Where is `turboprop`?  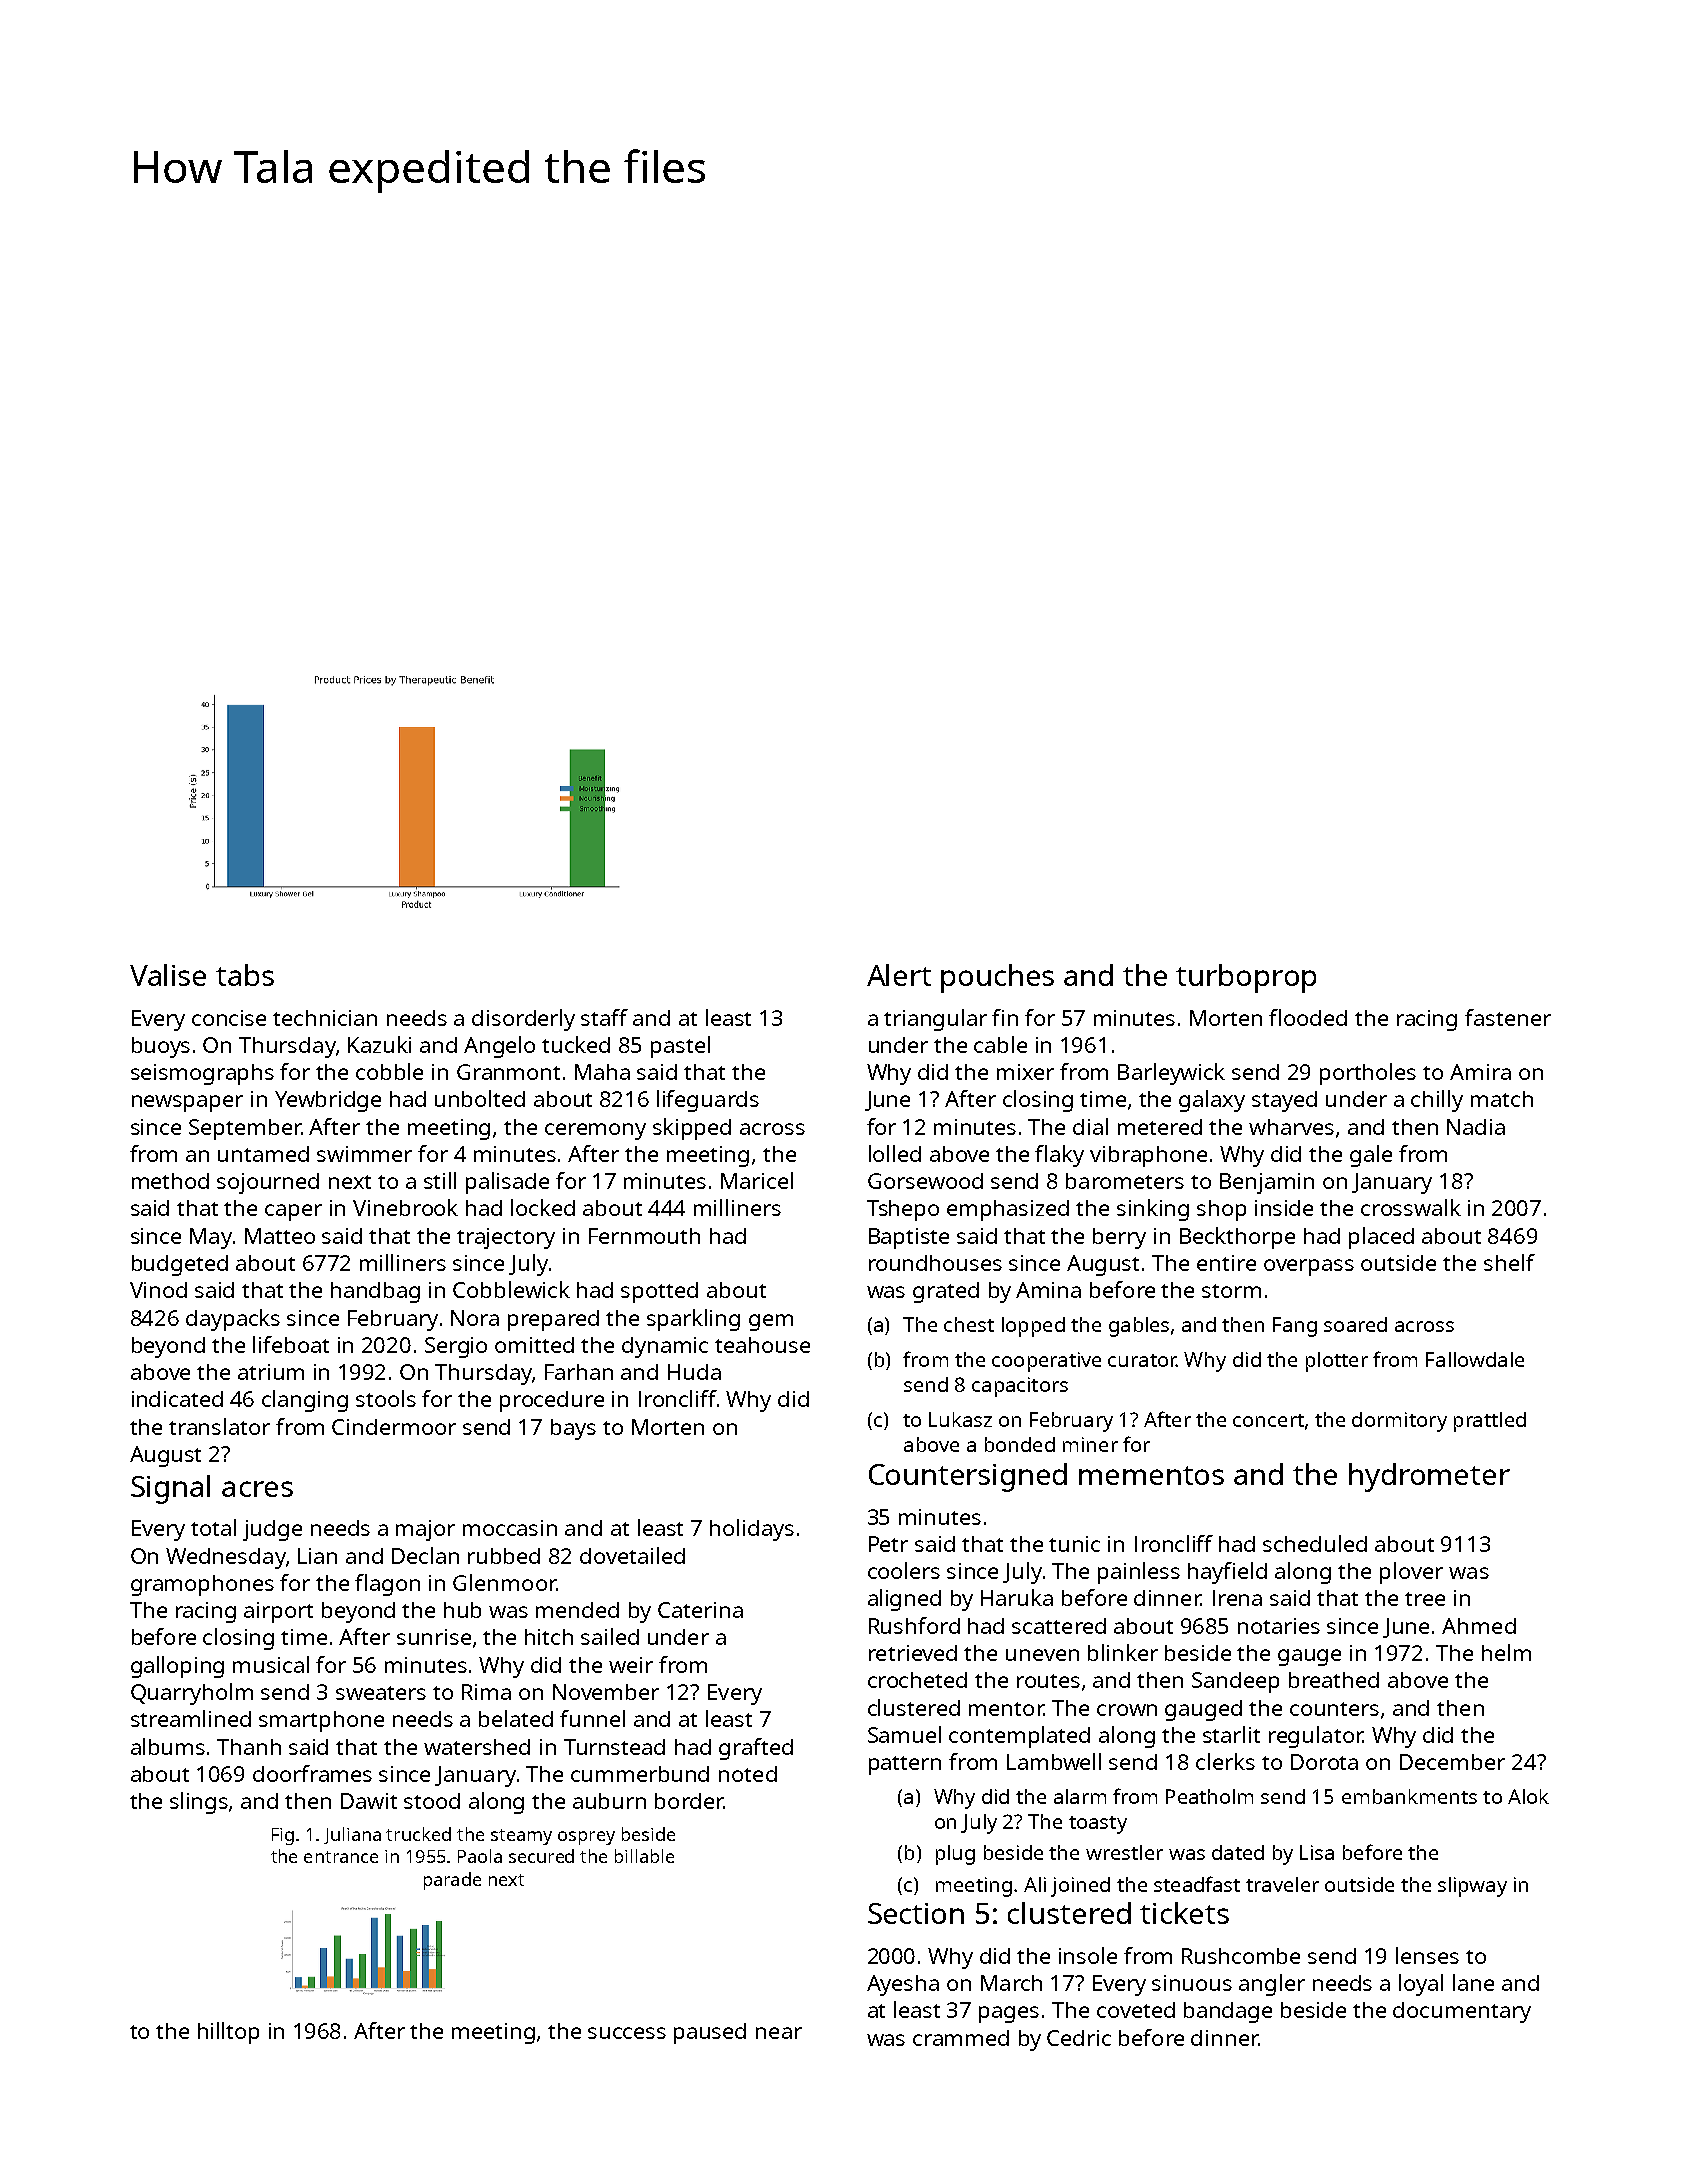
turboprop is located at coordinates (1246, 978).
